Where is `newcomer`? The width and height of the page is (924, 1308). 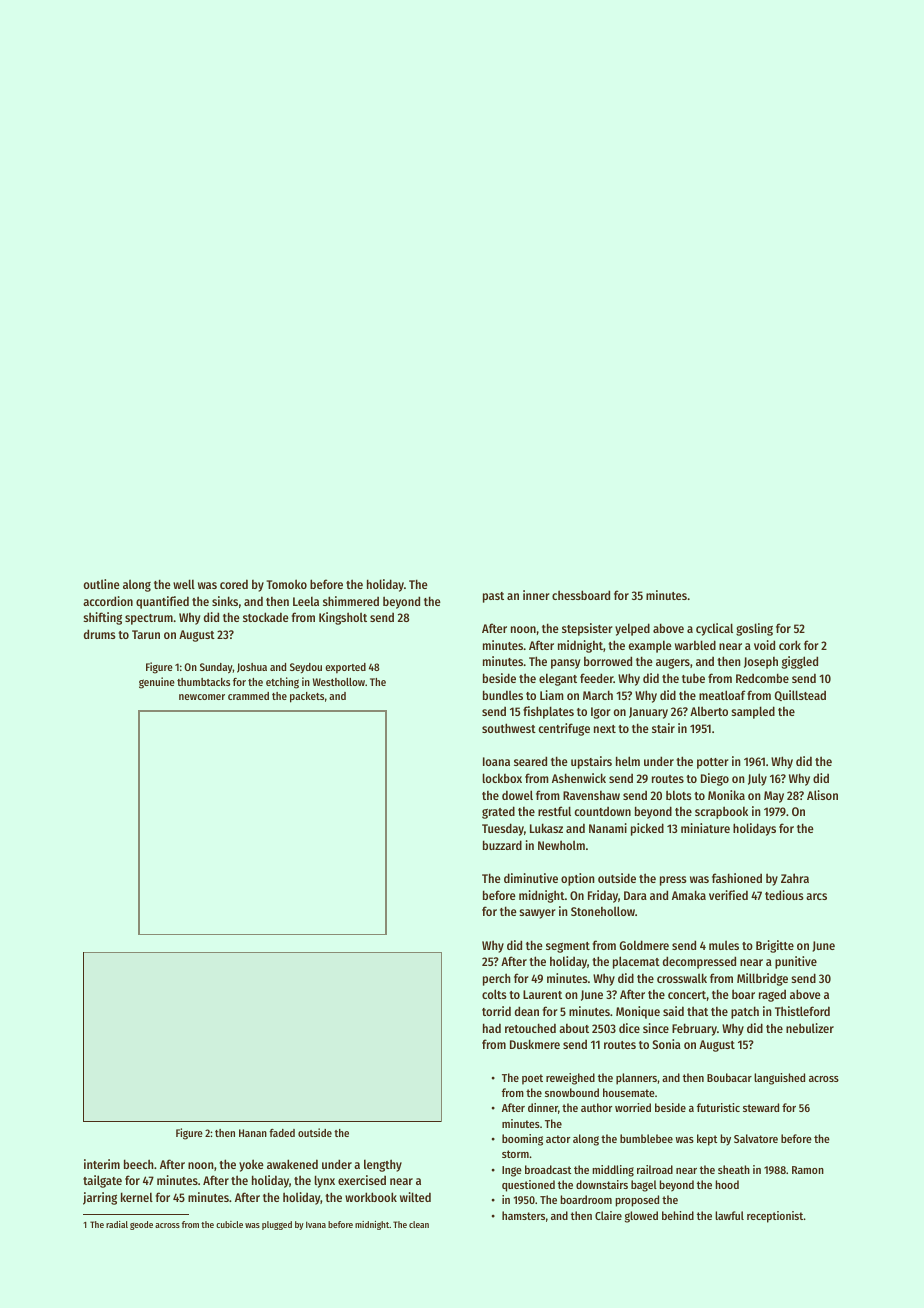 newcomer is located at coordinates (202, 697).
